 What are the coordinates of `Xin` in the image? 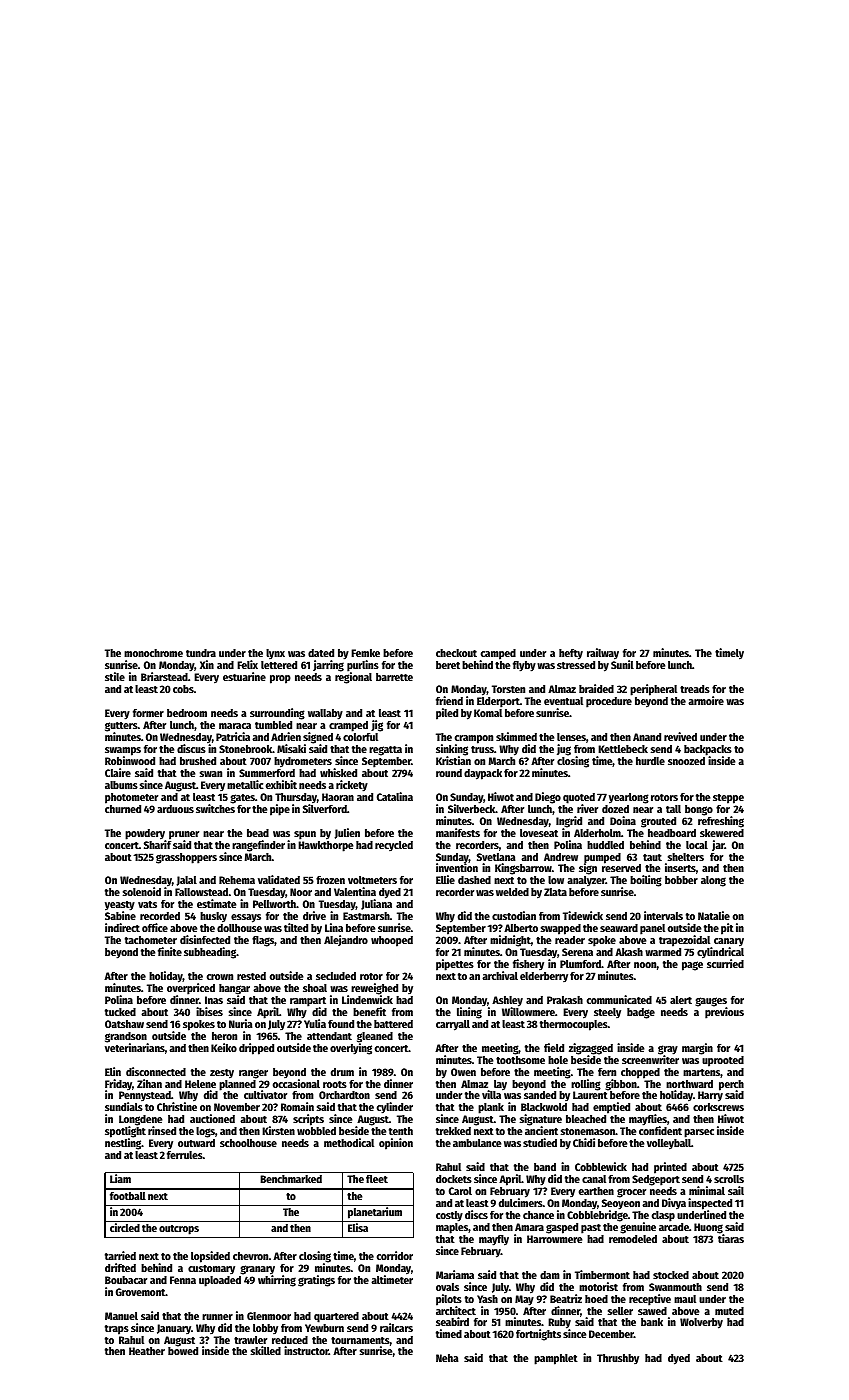 It's located at (207, 664).
